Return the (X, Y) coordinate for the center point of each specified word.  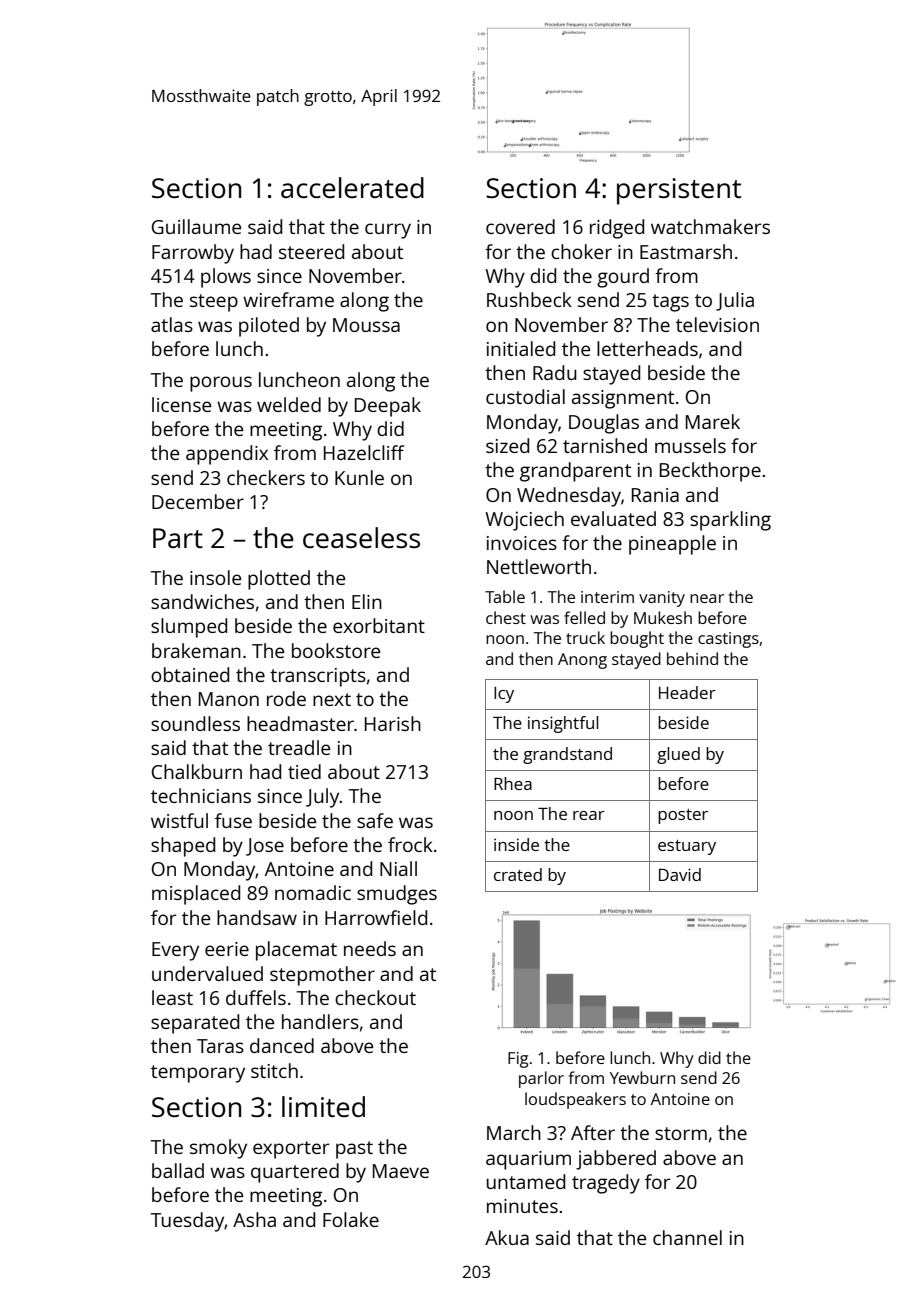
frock (410, 844)
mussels (690, 445)
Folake (351, 1219)
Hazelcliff (364, 452)
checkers (266, 477)
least (172, 997)
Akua (507, 1237)
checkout (375, 997)
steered (311, 251)
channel (687, 1237)
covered (520, 226)
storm (681, 1133)
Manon (229, 699)
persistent (679, 191)
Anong (582, 661)
